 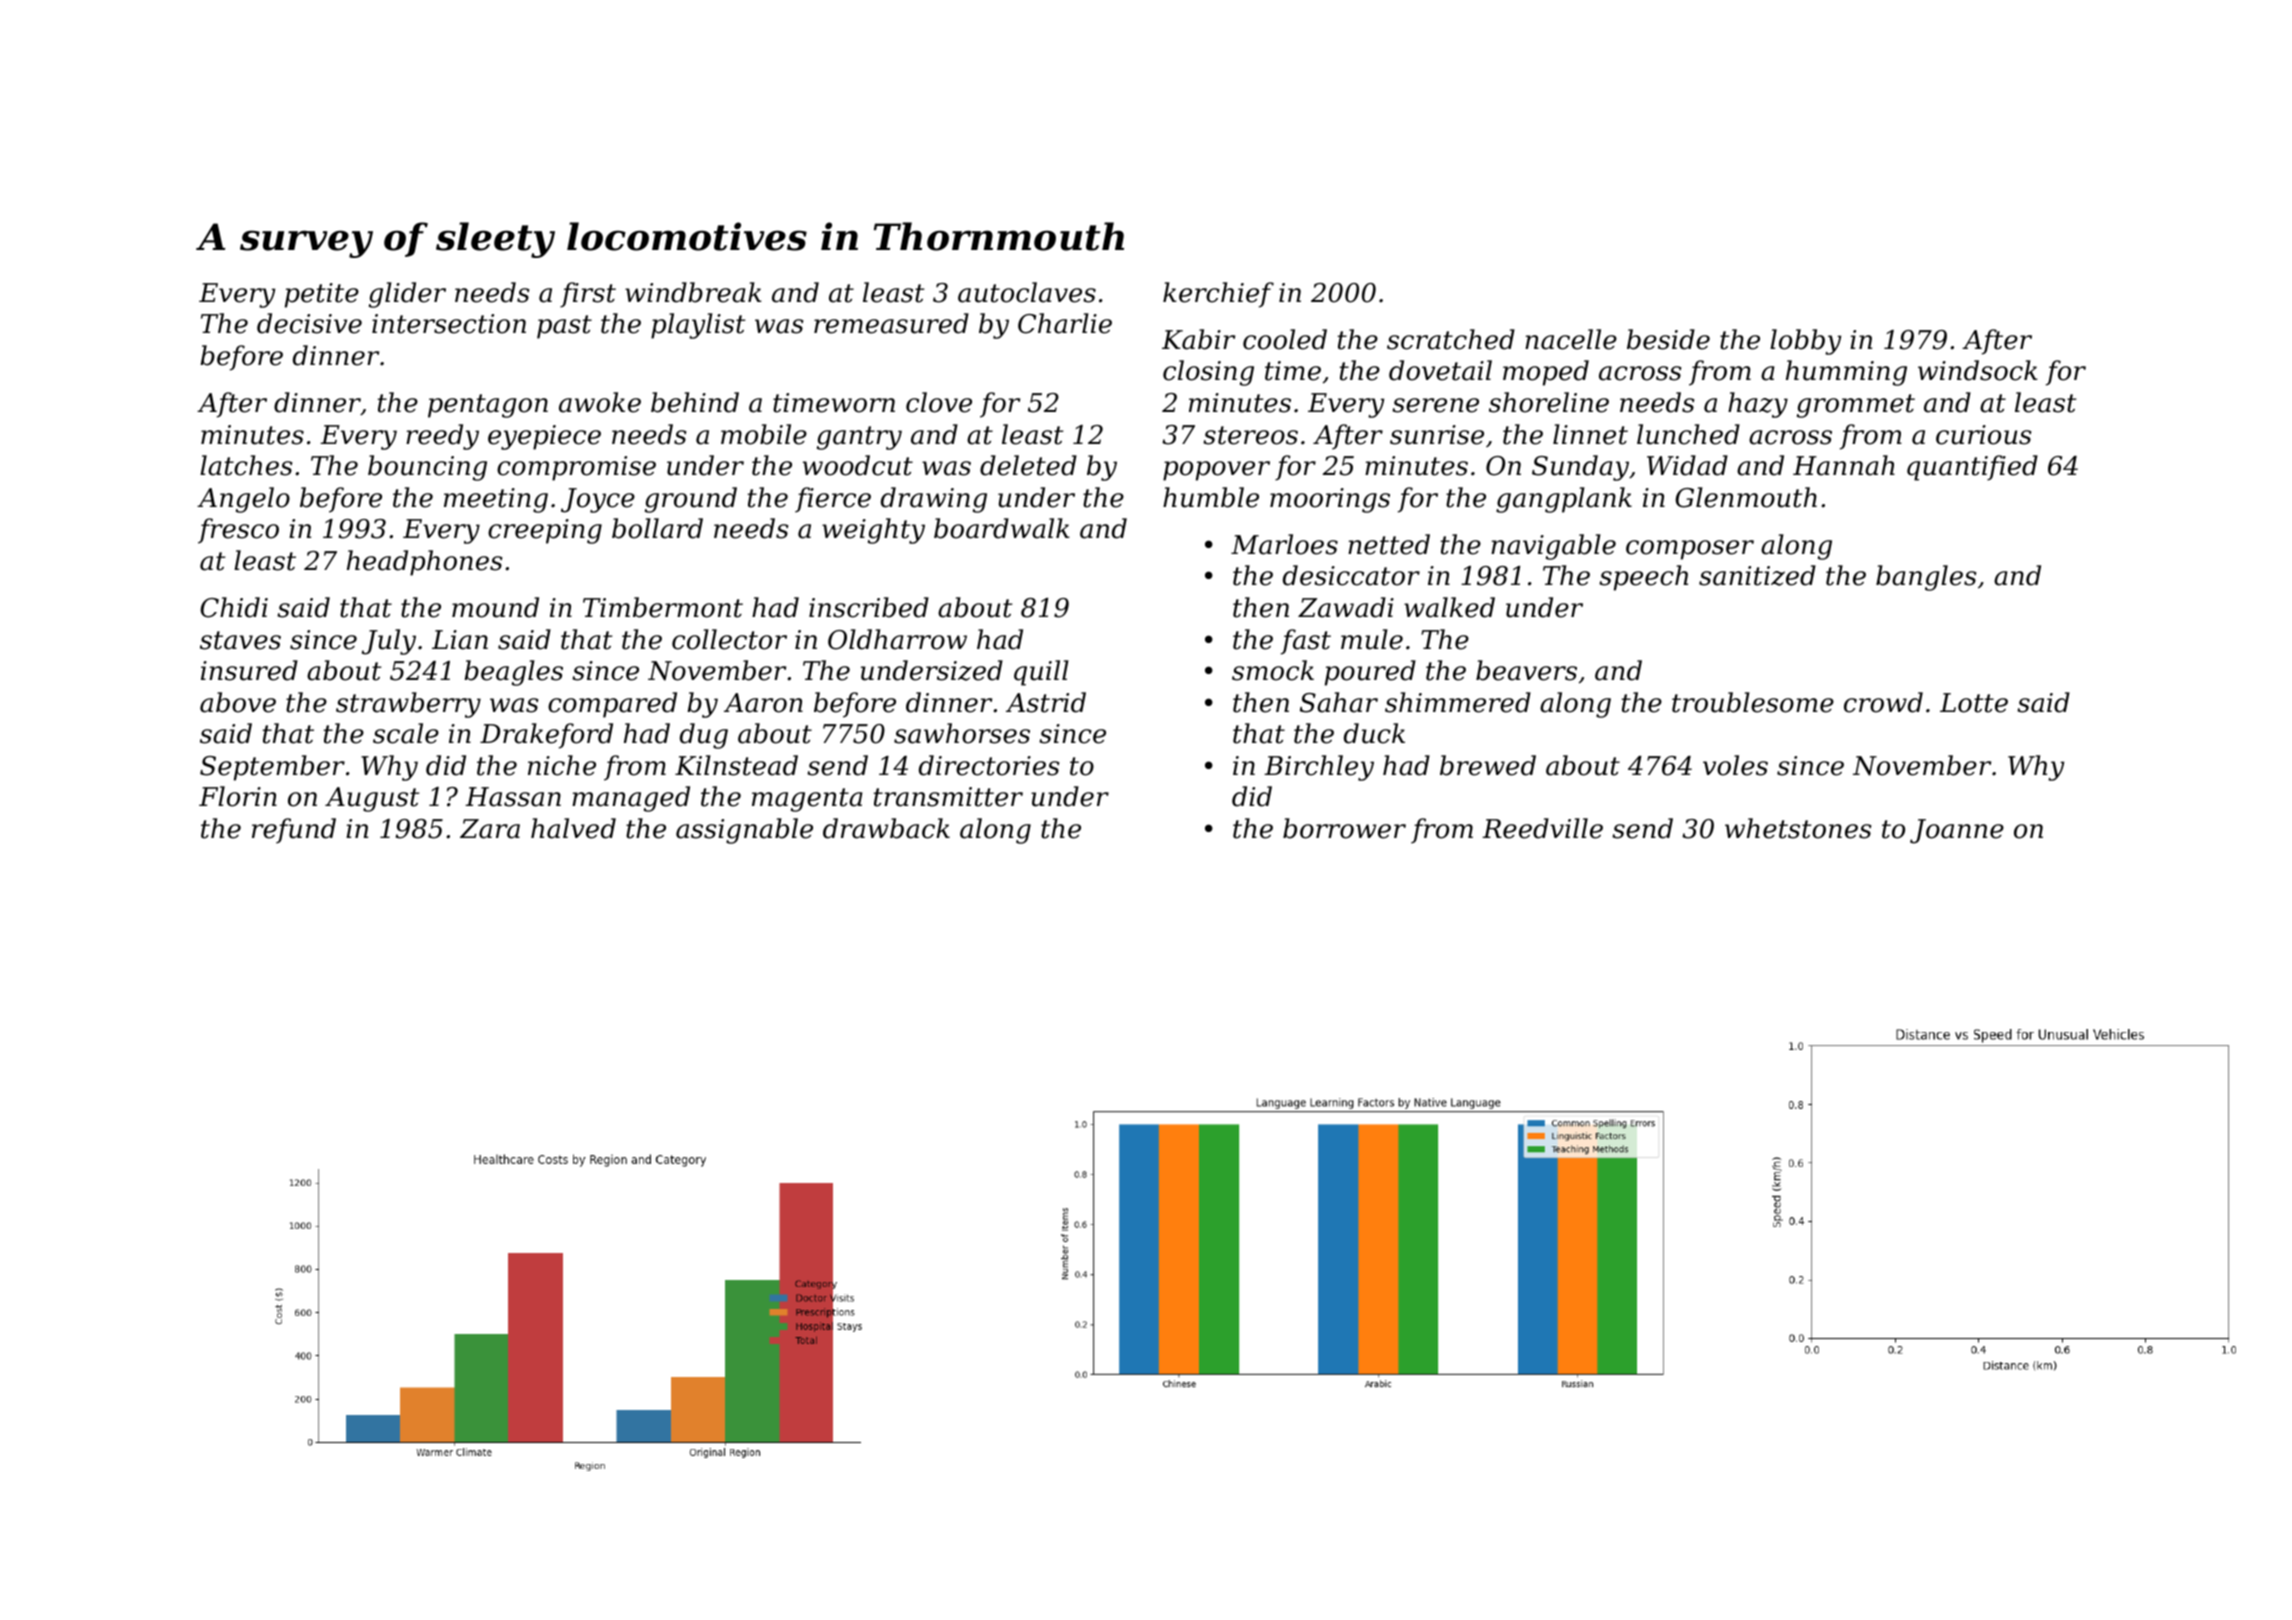 I want to click on transmitter, so click(x=948, y=797).
